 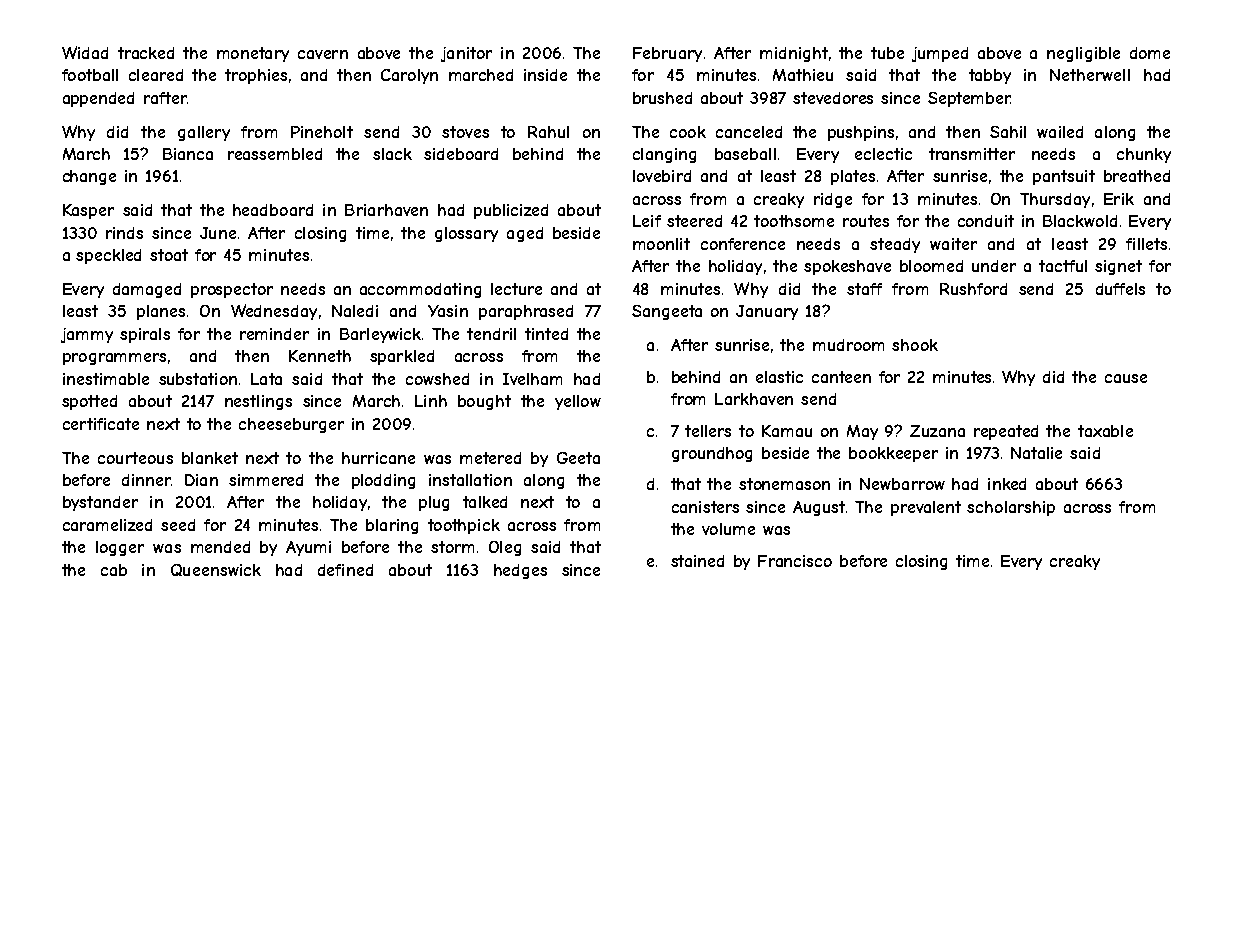 I want to click on appended, so click(x=98, y=99).
